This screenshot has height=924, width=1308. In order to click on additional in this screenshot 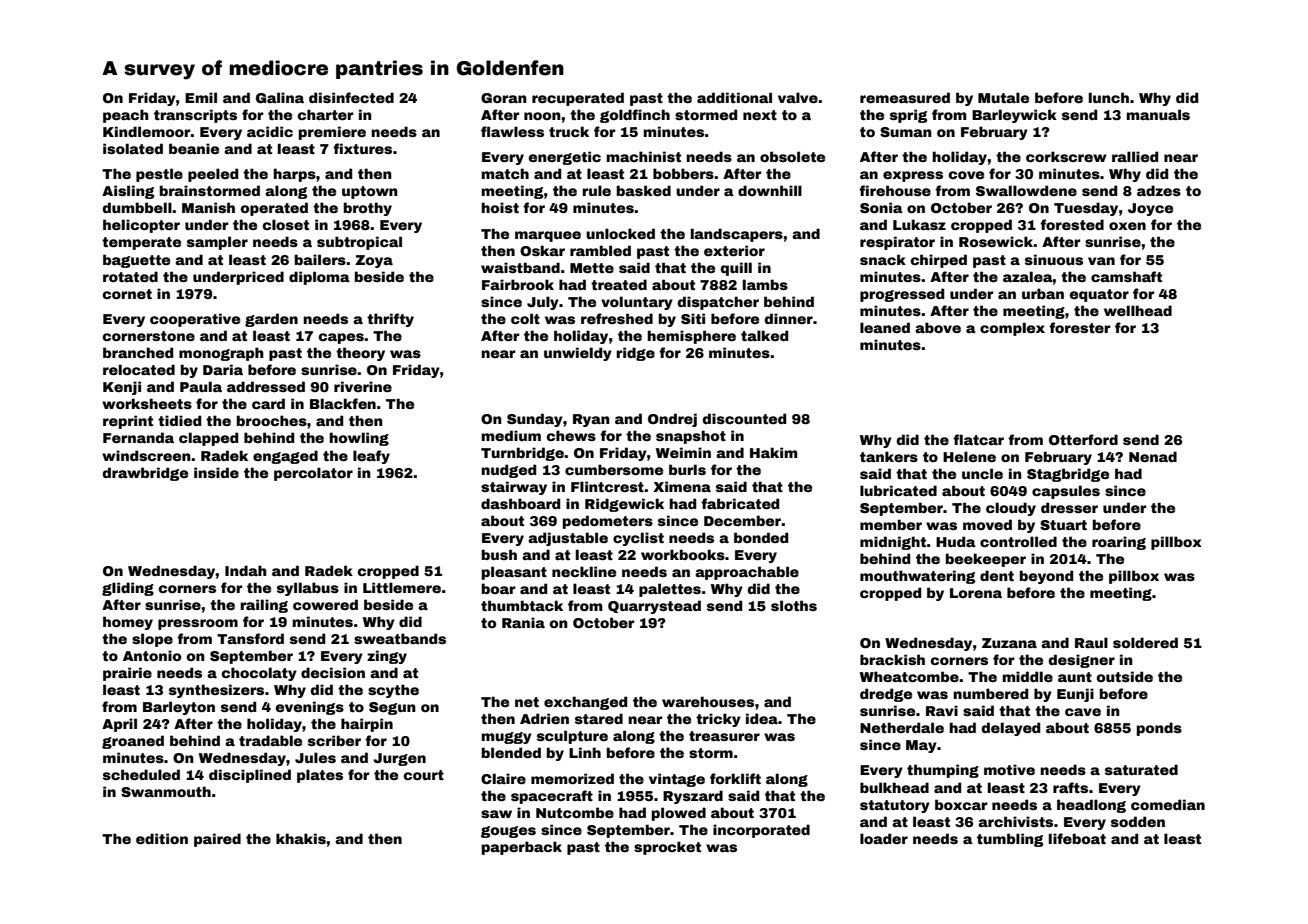, I will do `click(734, 97)`.
